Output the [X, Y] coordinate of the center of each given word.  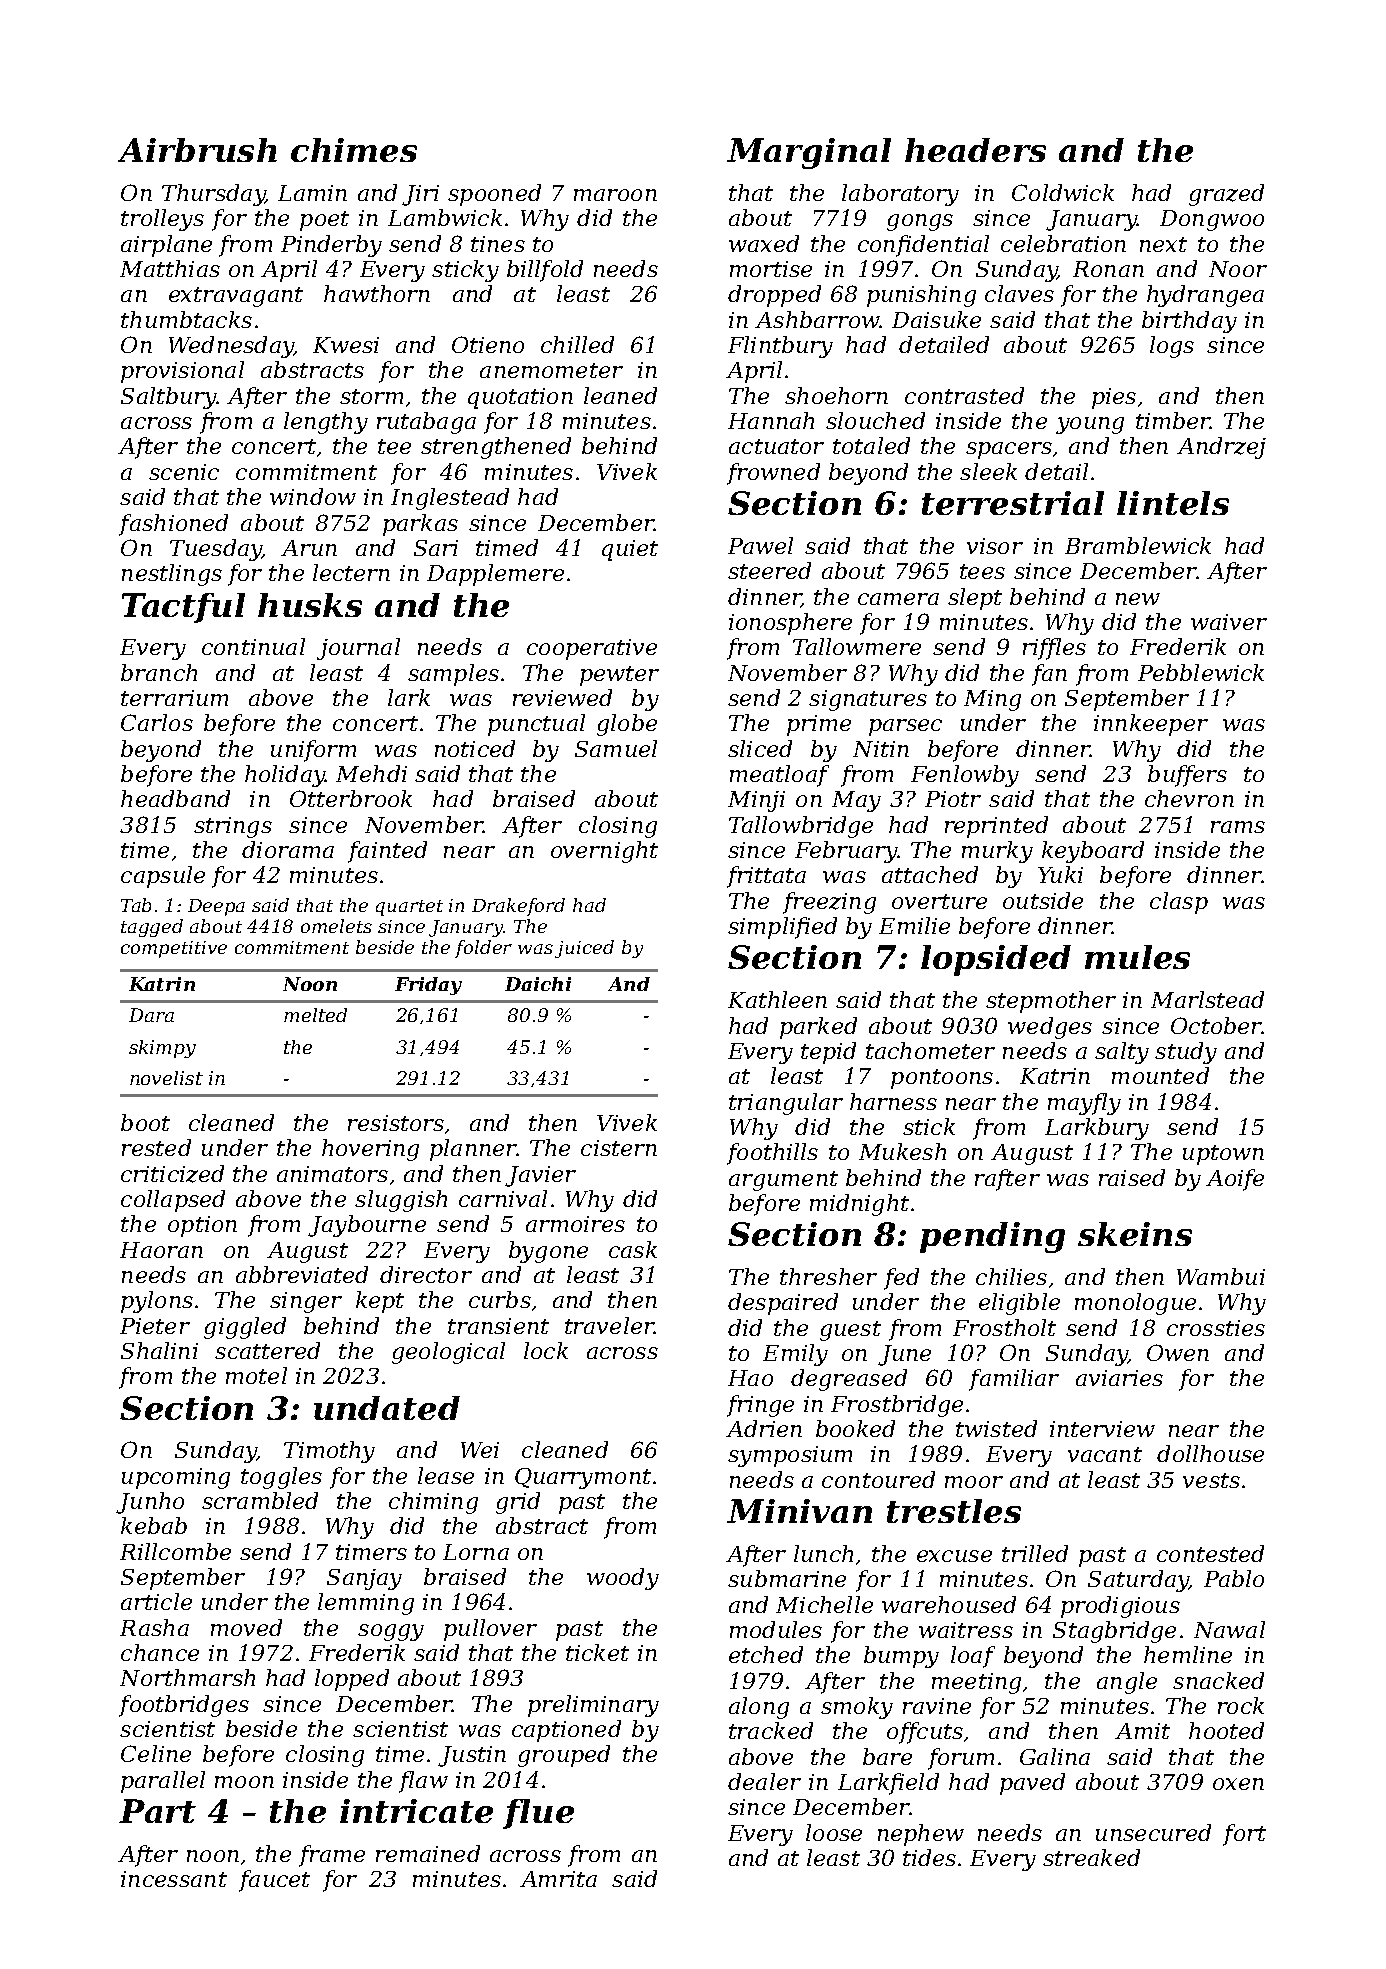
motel [256, 1375]
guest [850, 1331]
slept [975, 599]
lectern [351, 572]
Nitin [881, 749]
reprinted [996, 827]
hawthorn [377, 293]
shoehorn [836, 395]
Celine [156, 1753]
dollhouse [1210, 1453]
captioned [566, 1731]
